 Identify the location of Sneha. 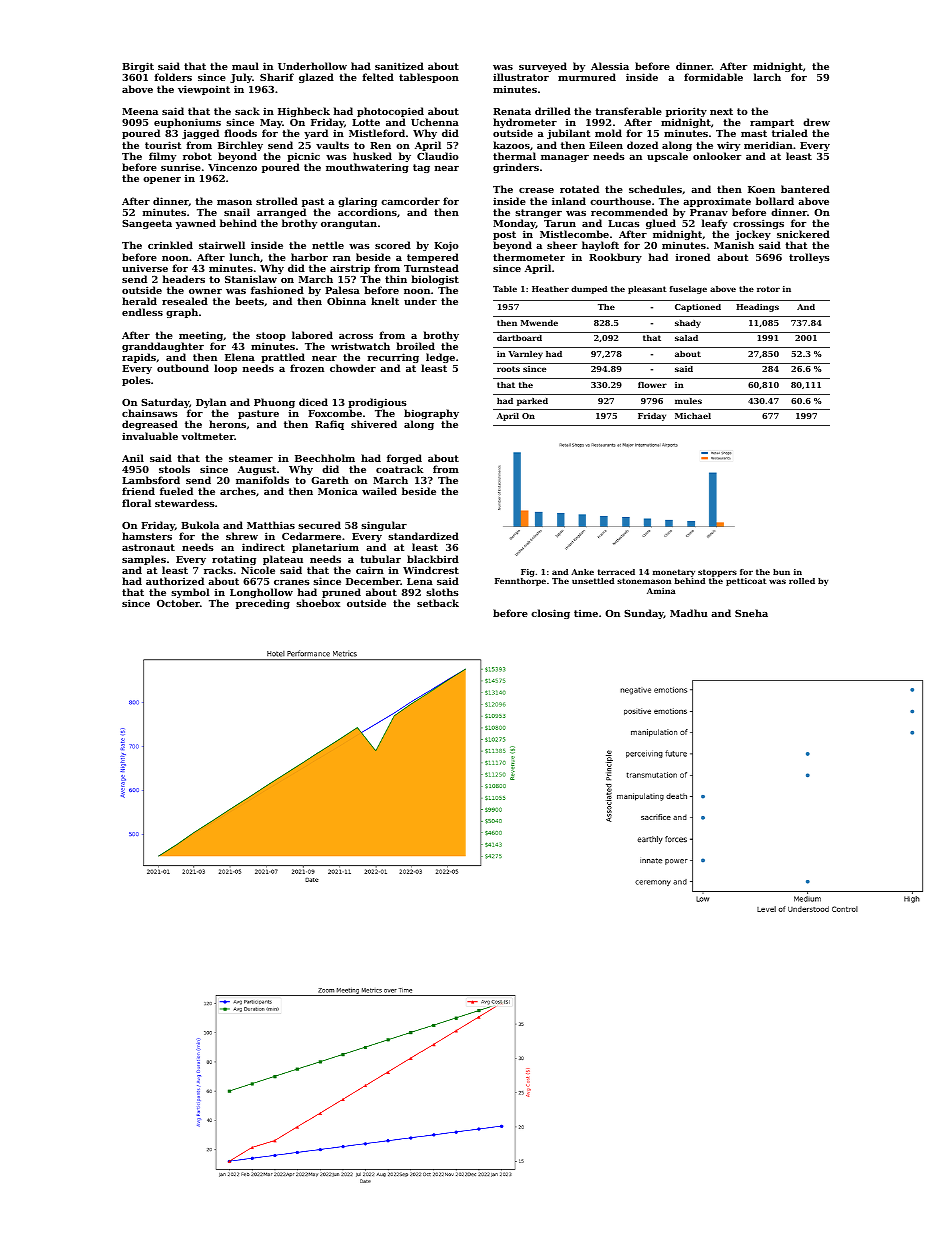
(751, 613).
